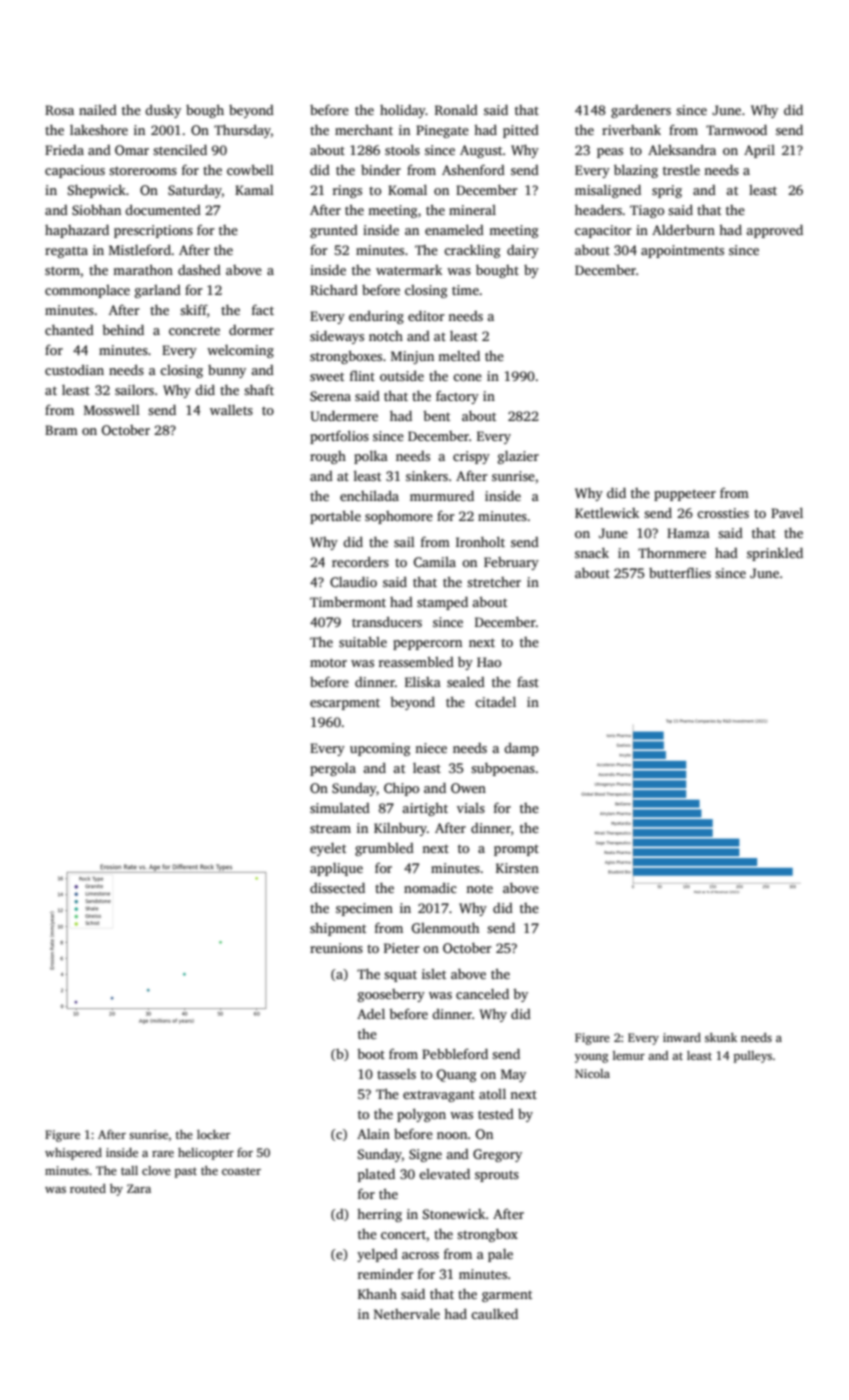  Describe the element at coordinates (88, 1188) in the document. I see `routed` at that location.
